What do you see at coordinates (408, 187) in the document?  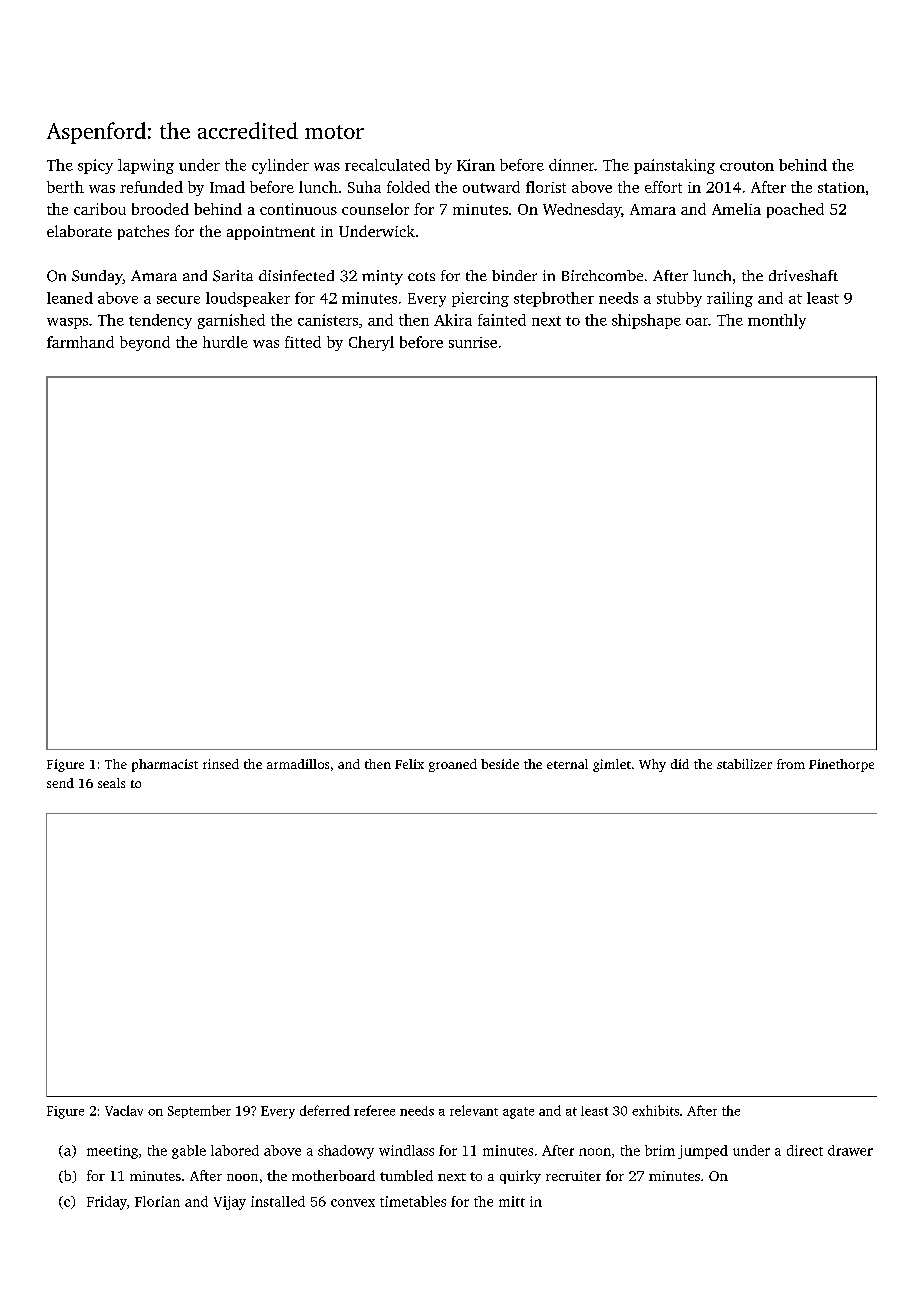 I see `folded` at bounding box center [408, 187].
